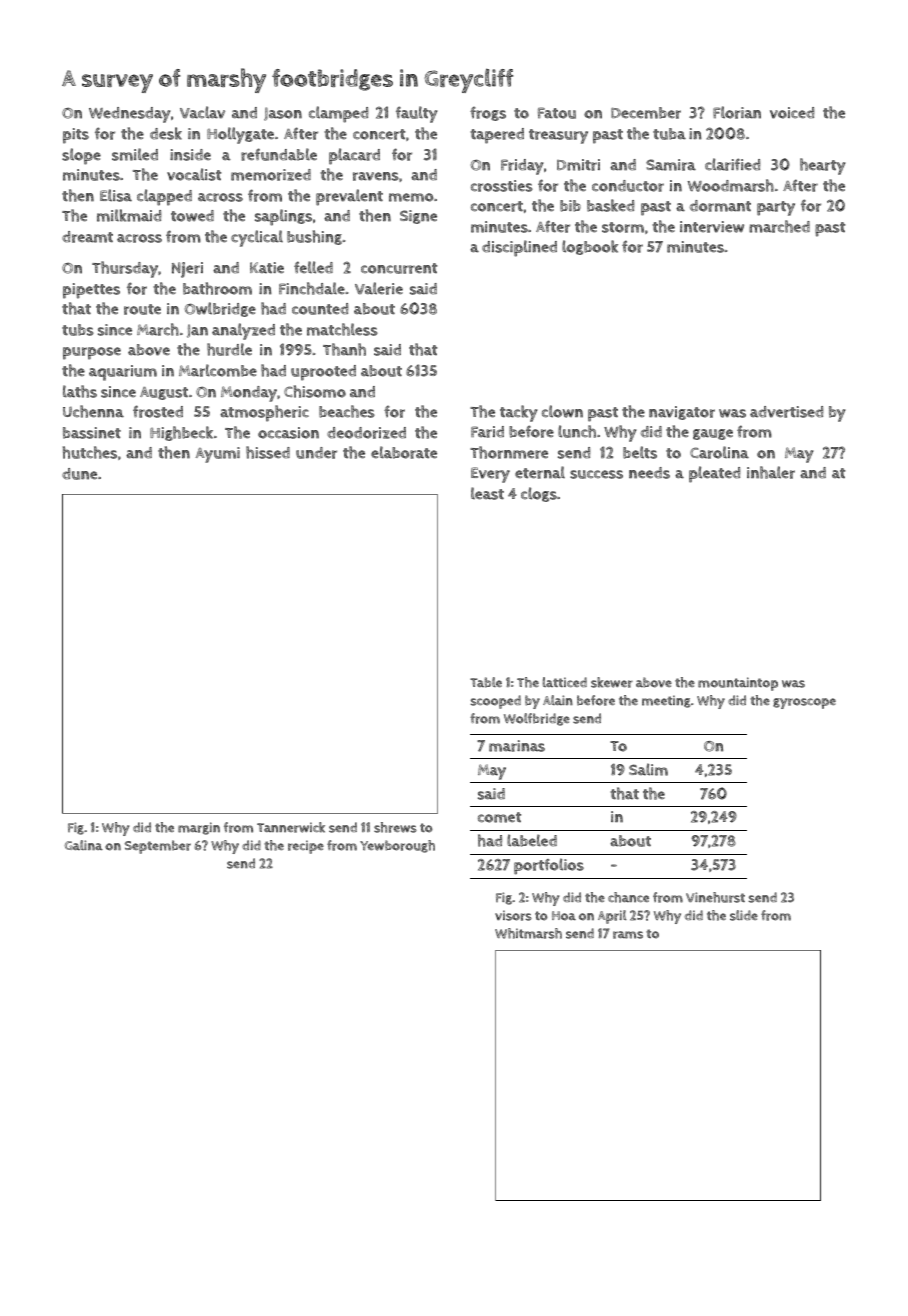 This screenshot has width=908, height=1316. What do you see at coordinates (79, 474) in the screenshot?
I see `dune` at bounding box center [79, 474].
